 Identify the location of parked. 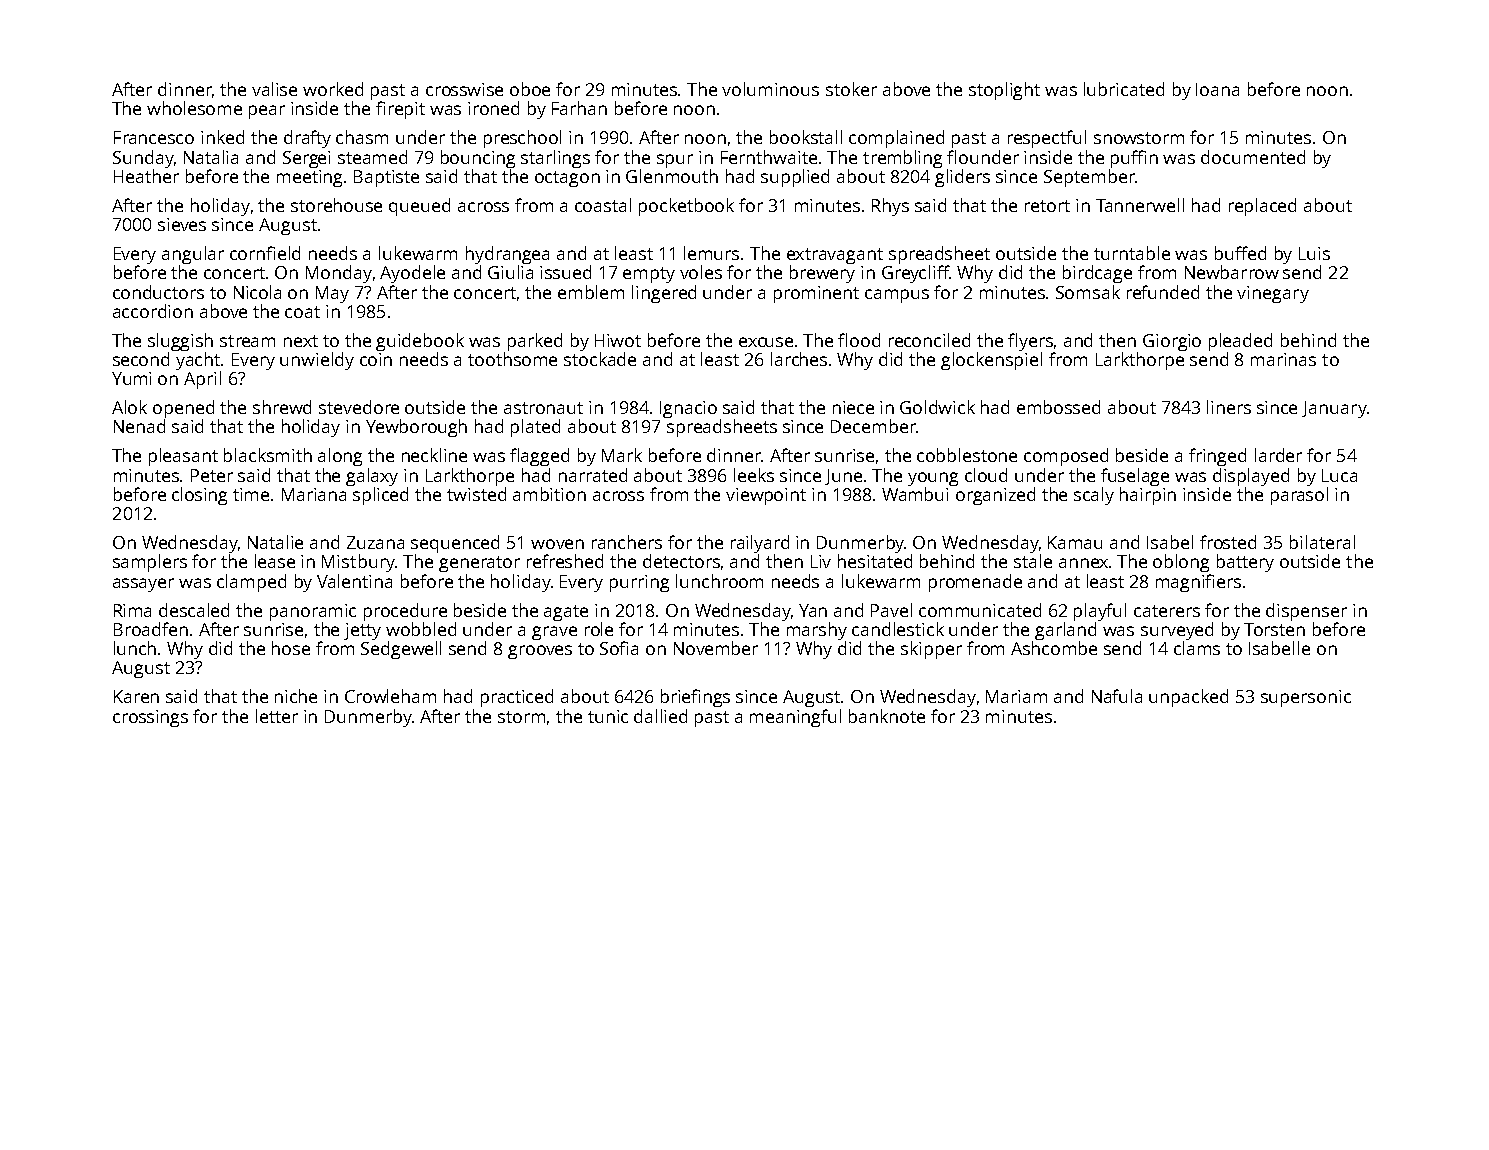
(535, 342).
